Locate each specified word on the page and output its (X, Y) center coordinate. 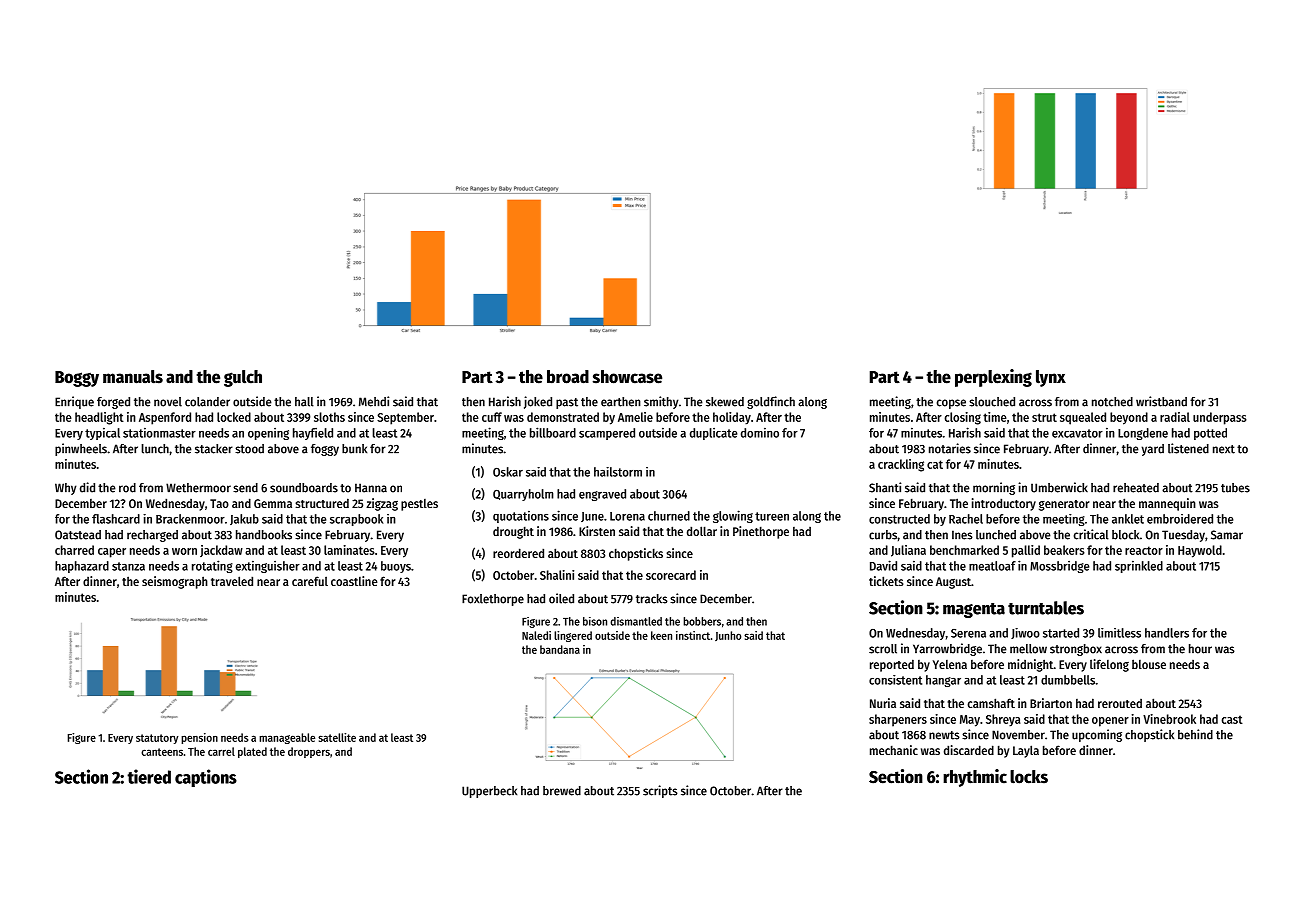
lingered (573, 636)
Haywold (1200, 551)
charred (74, 550)
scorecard (671, 575)
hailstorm (618, 472)
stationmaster (159, 433)
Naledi (536, 635)
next (1224, 449)
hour (1200, 649)
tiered (149, 776)
